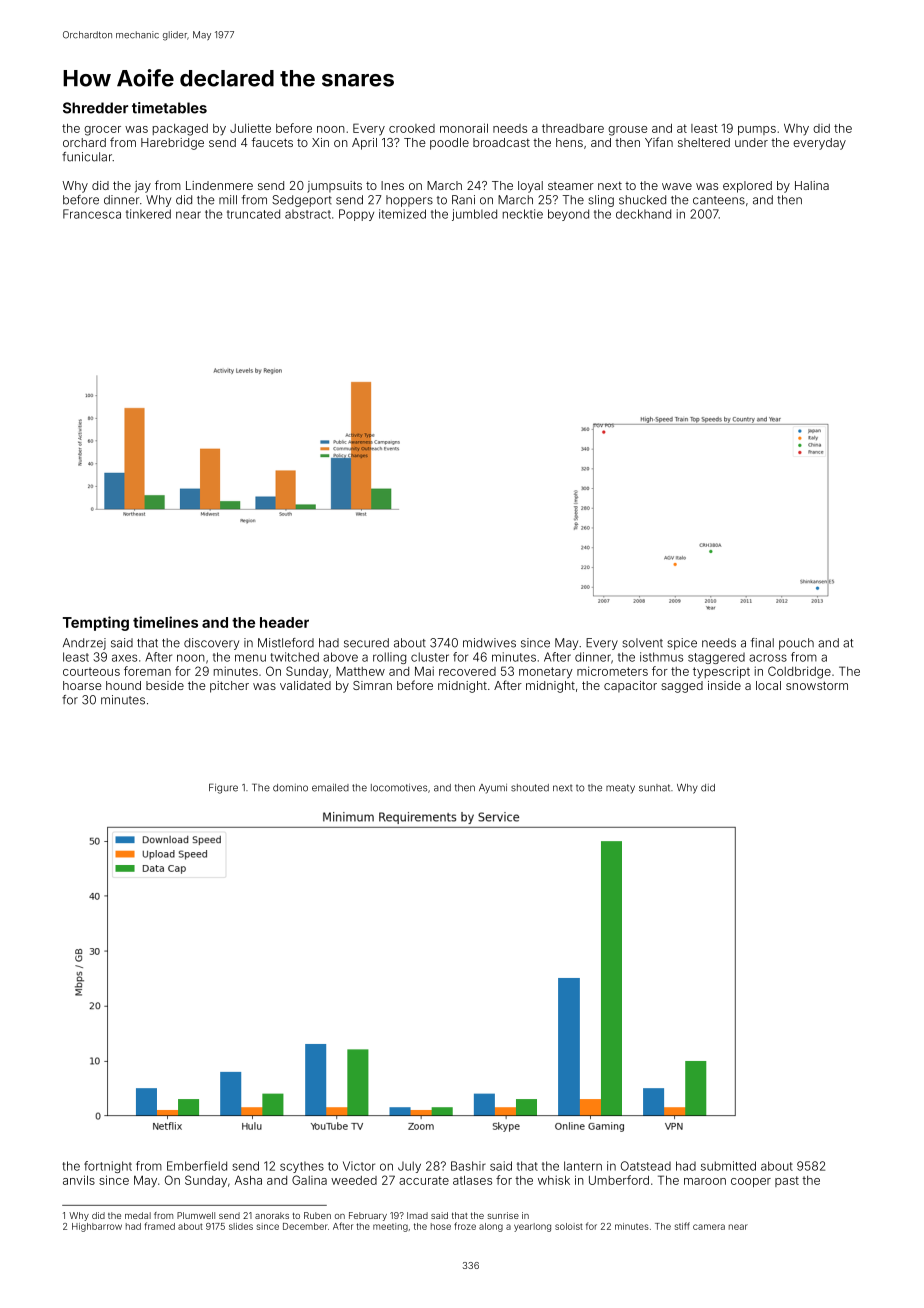 The height and width of the document is (1308, 924). What do you see at coordinates (197, 1166) in the document?
I see `Emberfield` at bounding box center [197, 1166].
